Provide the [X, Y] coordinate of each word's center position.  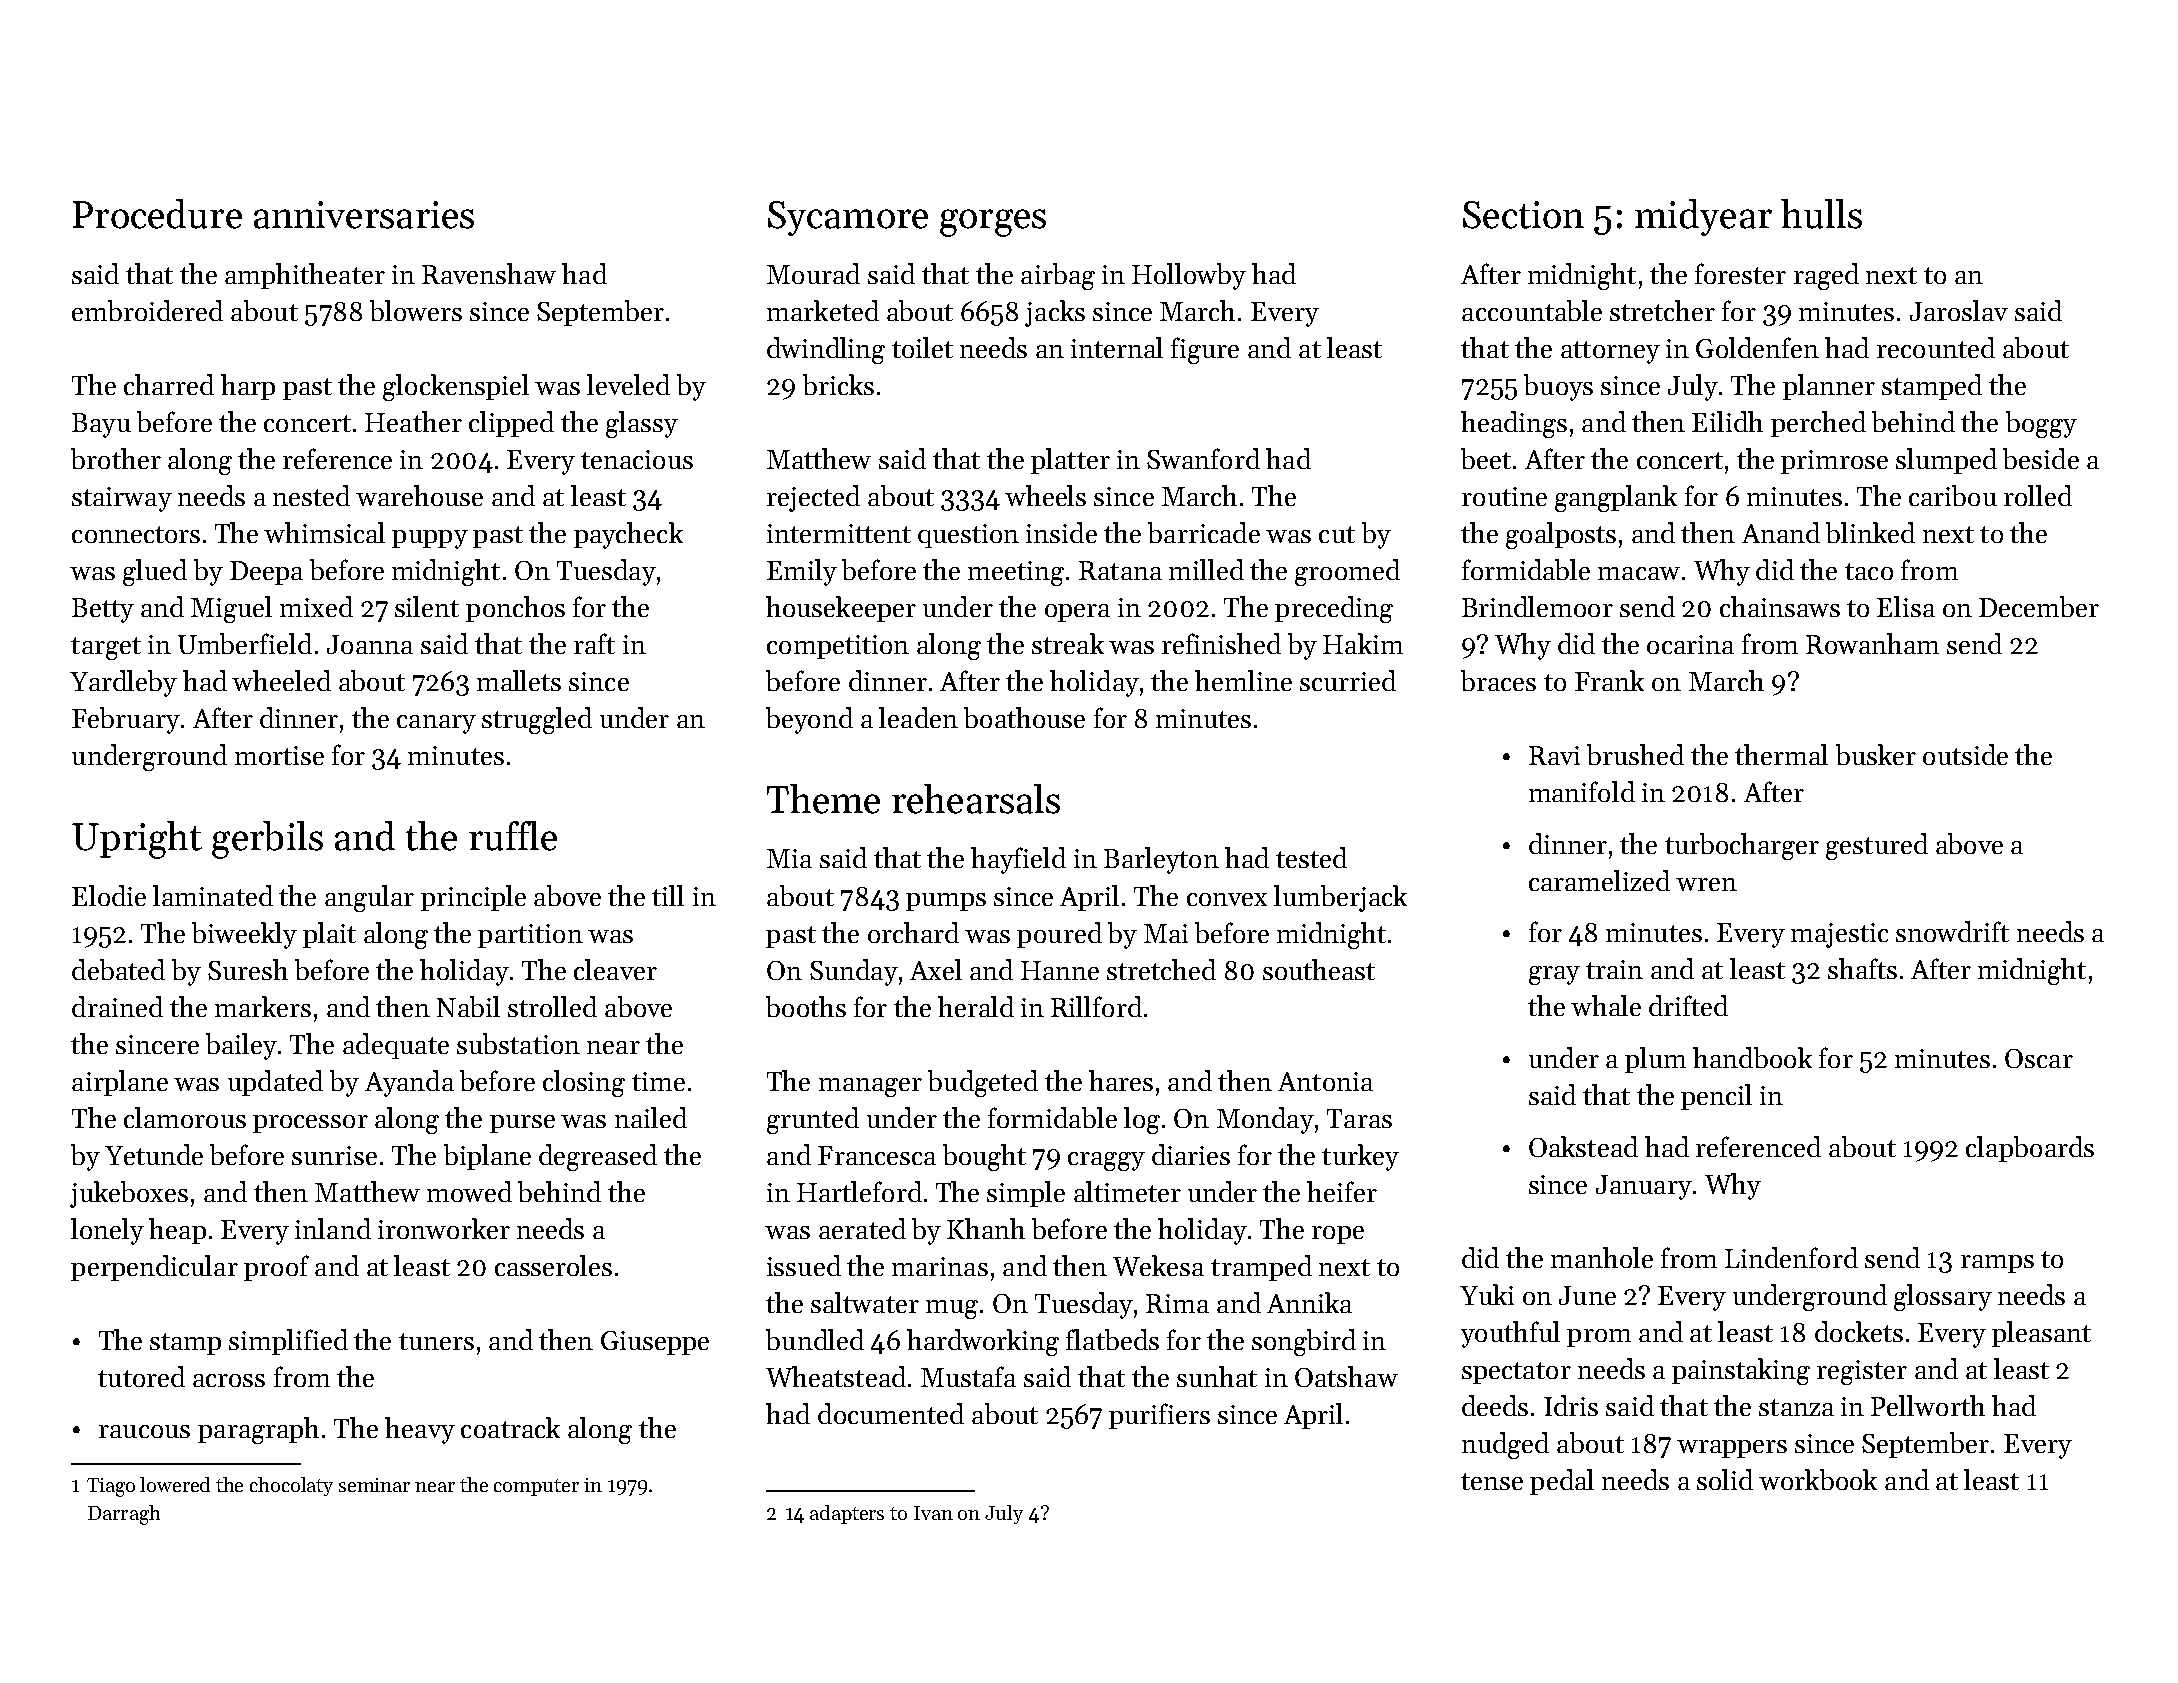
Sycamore [848, 218]
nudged [1505, 1445]
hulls [1821, 214]
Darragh [124, 1515]
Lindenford [1791, 1257]
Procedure [157, 214]
